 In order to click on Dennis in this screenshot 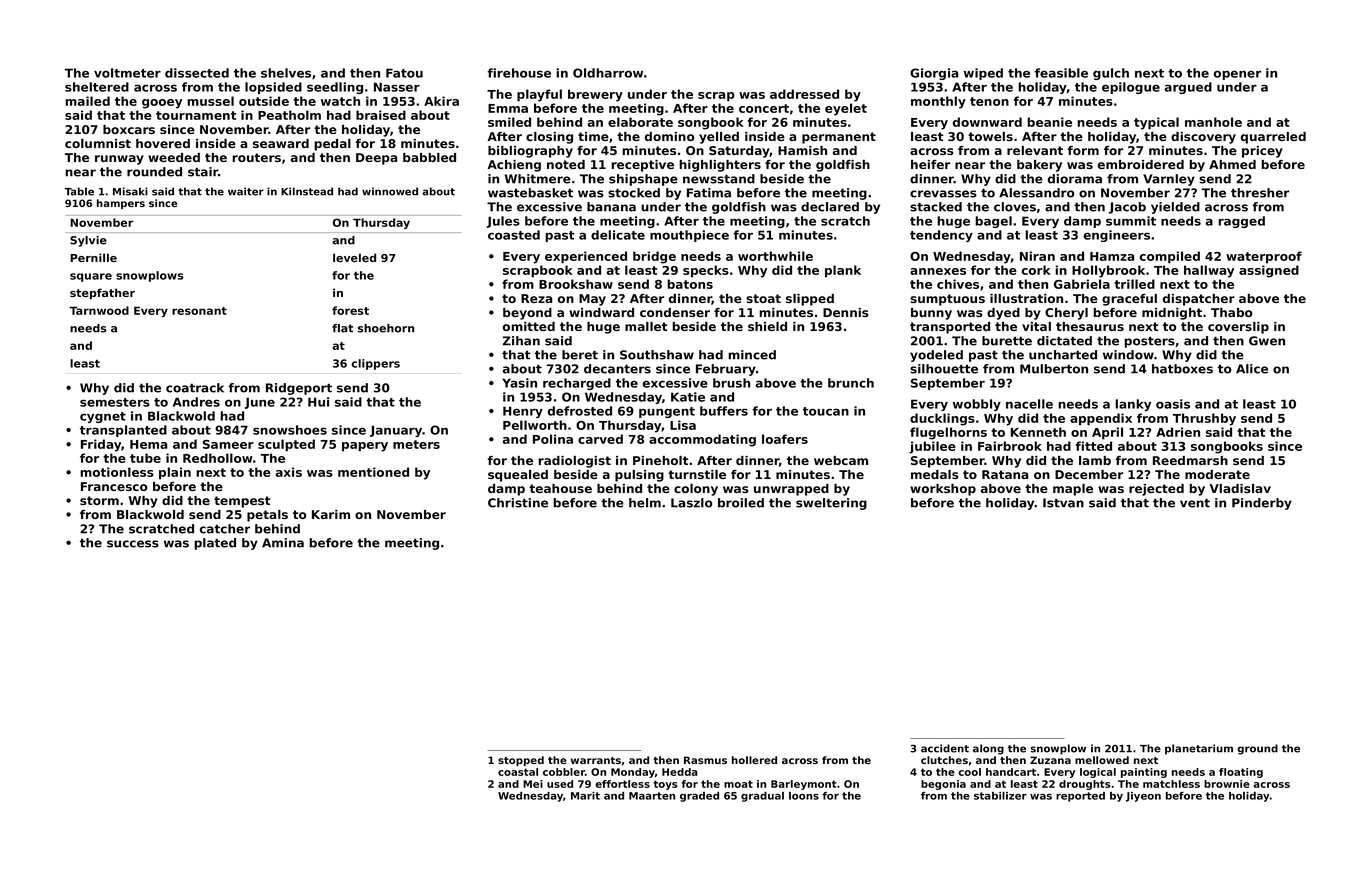, I will do `click(846, 312)`.
